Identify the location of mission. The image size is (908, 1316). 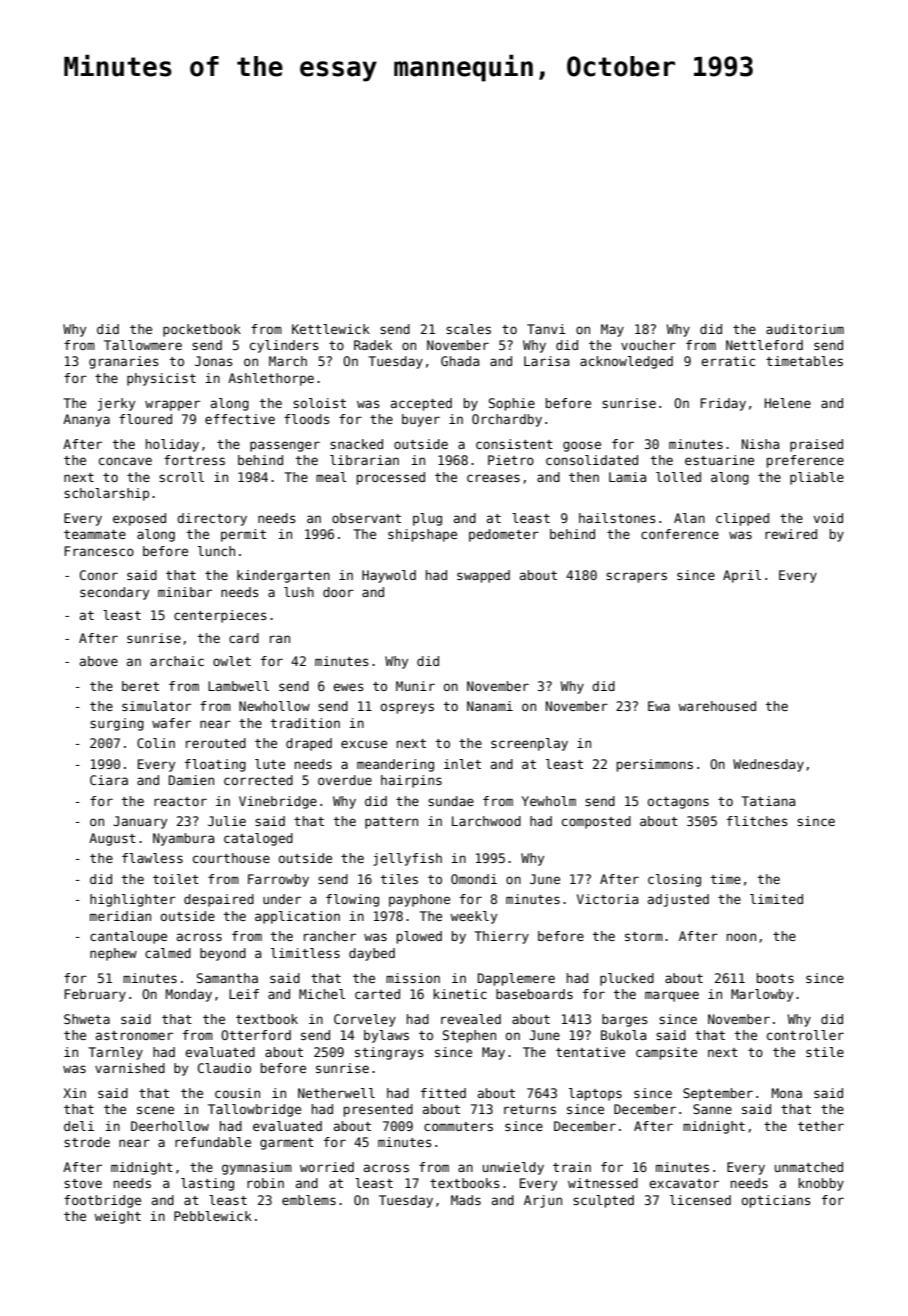
(413, 978).
